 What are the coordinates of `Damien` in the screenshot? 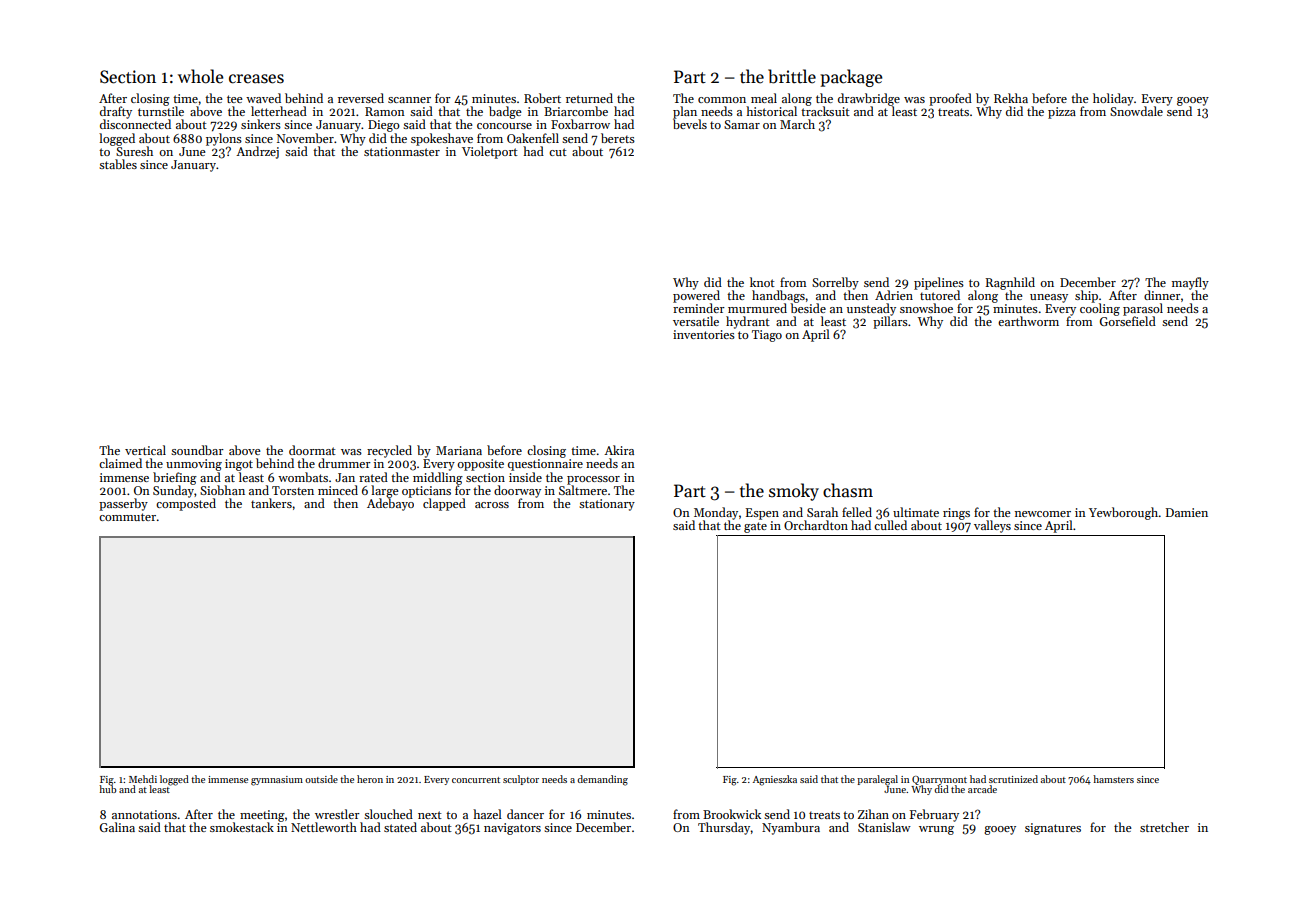 It's located at (1187, 512).
